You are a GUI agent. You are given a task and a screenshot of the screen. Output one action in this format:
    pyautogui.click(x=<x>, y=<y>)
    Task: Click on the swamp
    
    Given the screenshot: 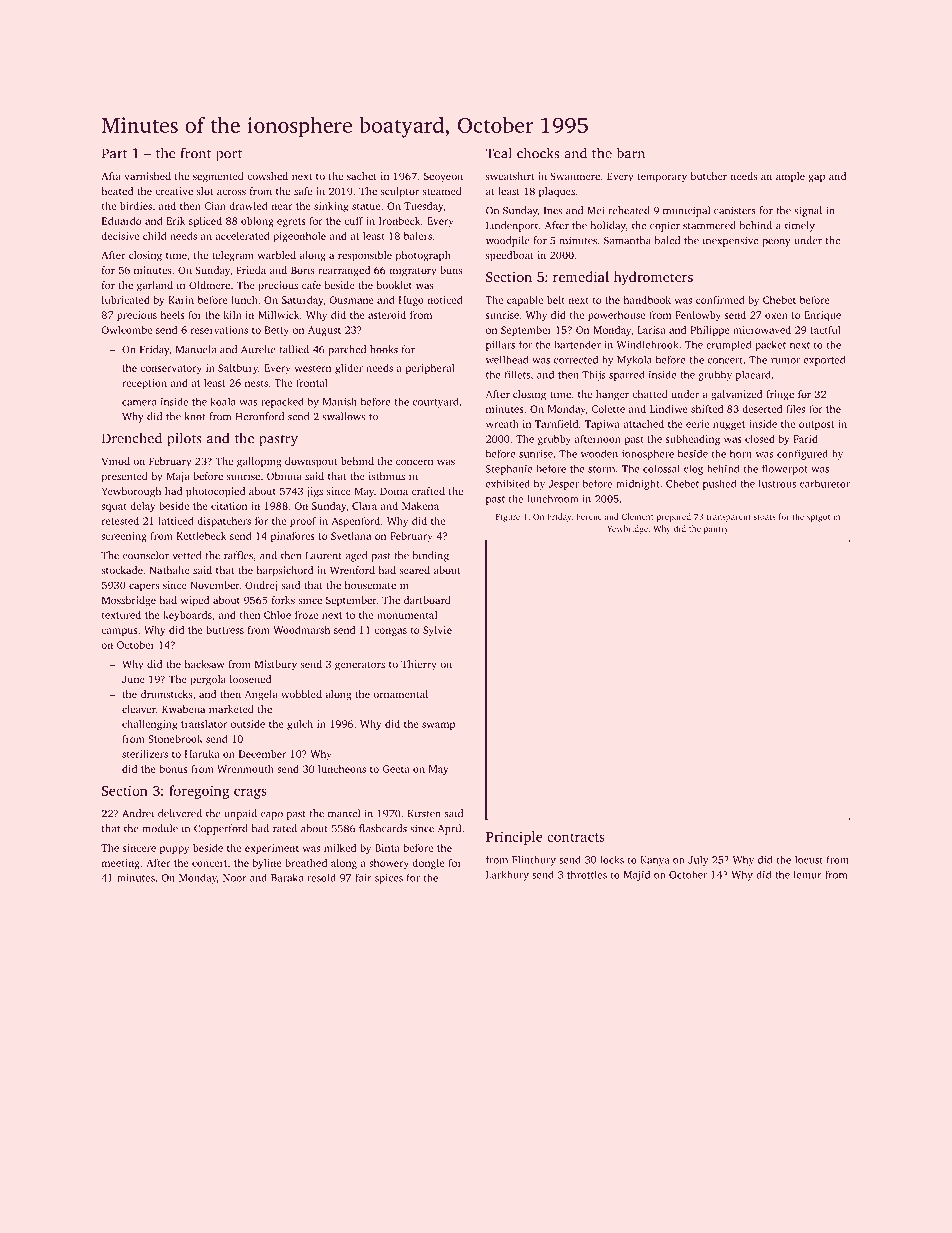 What is the action you would take?
    pyautogui.click(x=438, y=726)
